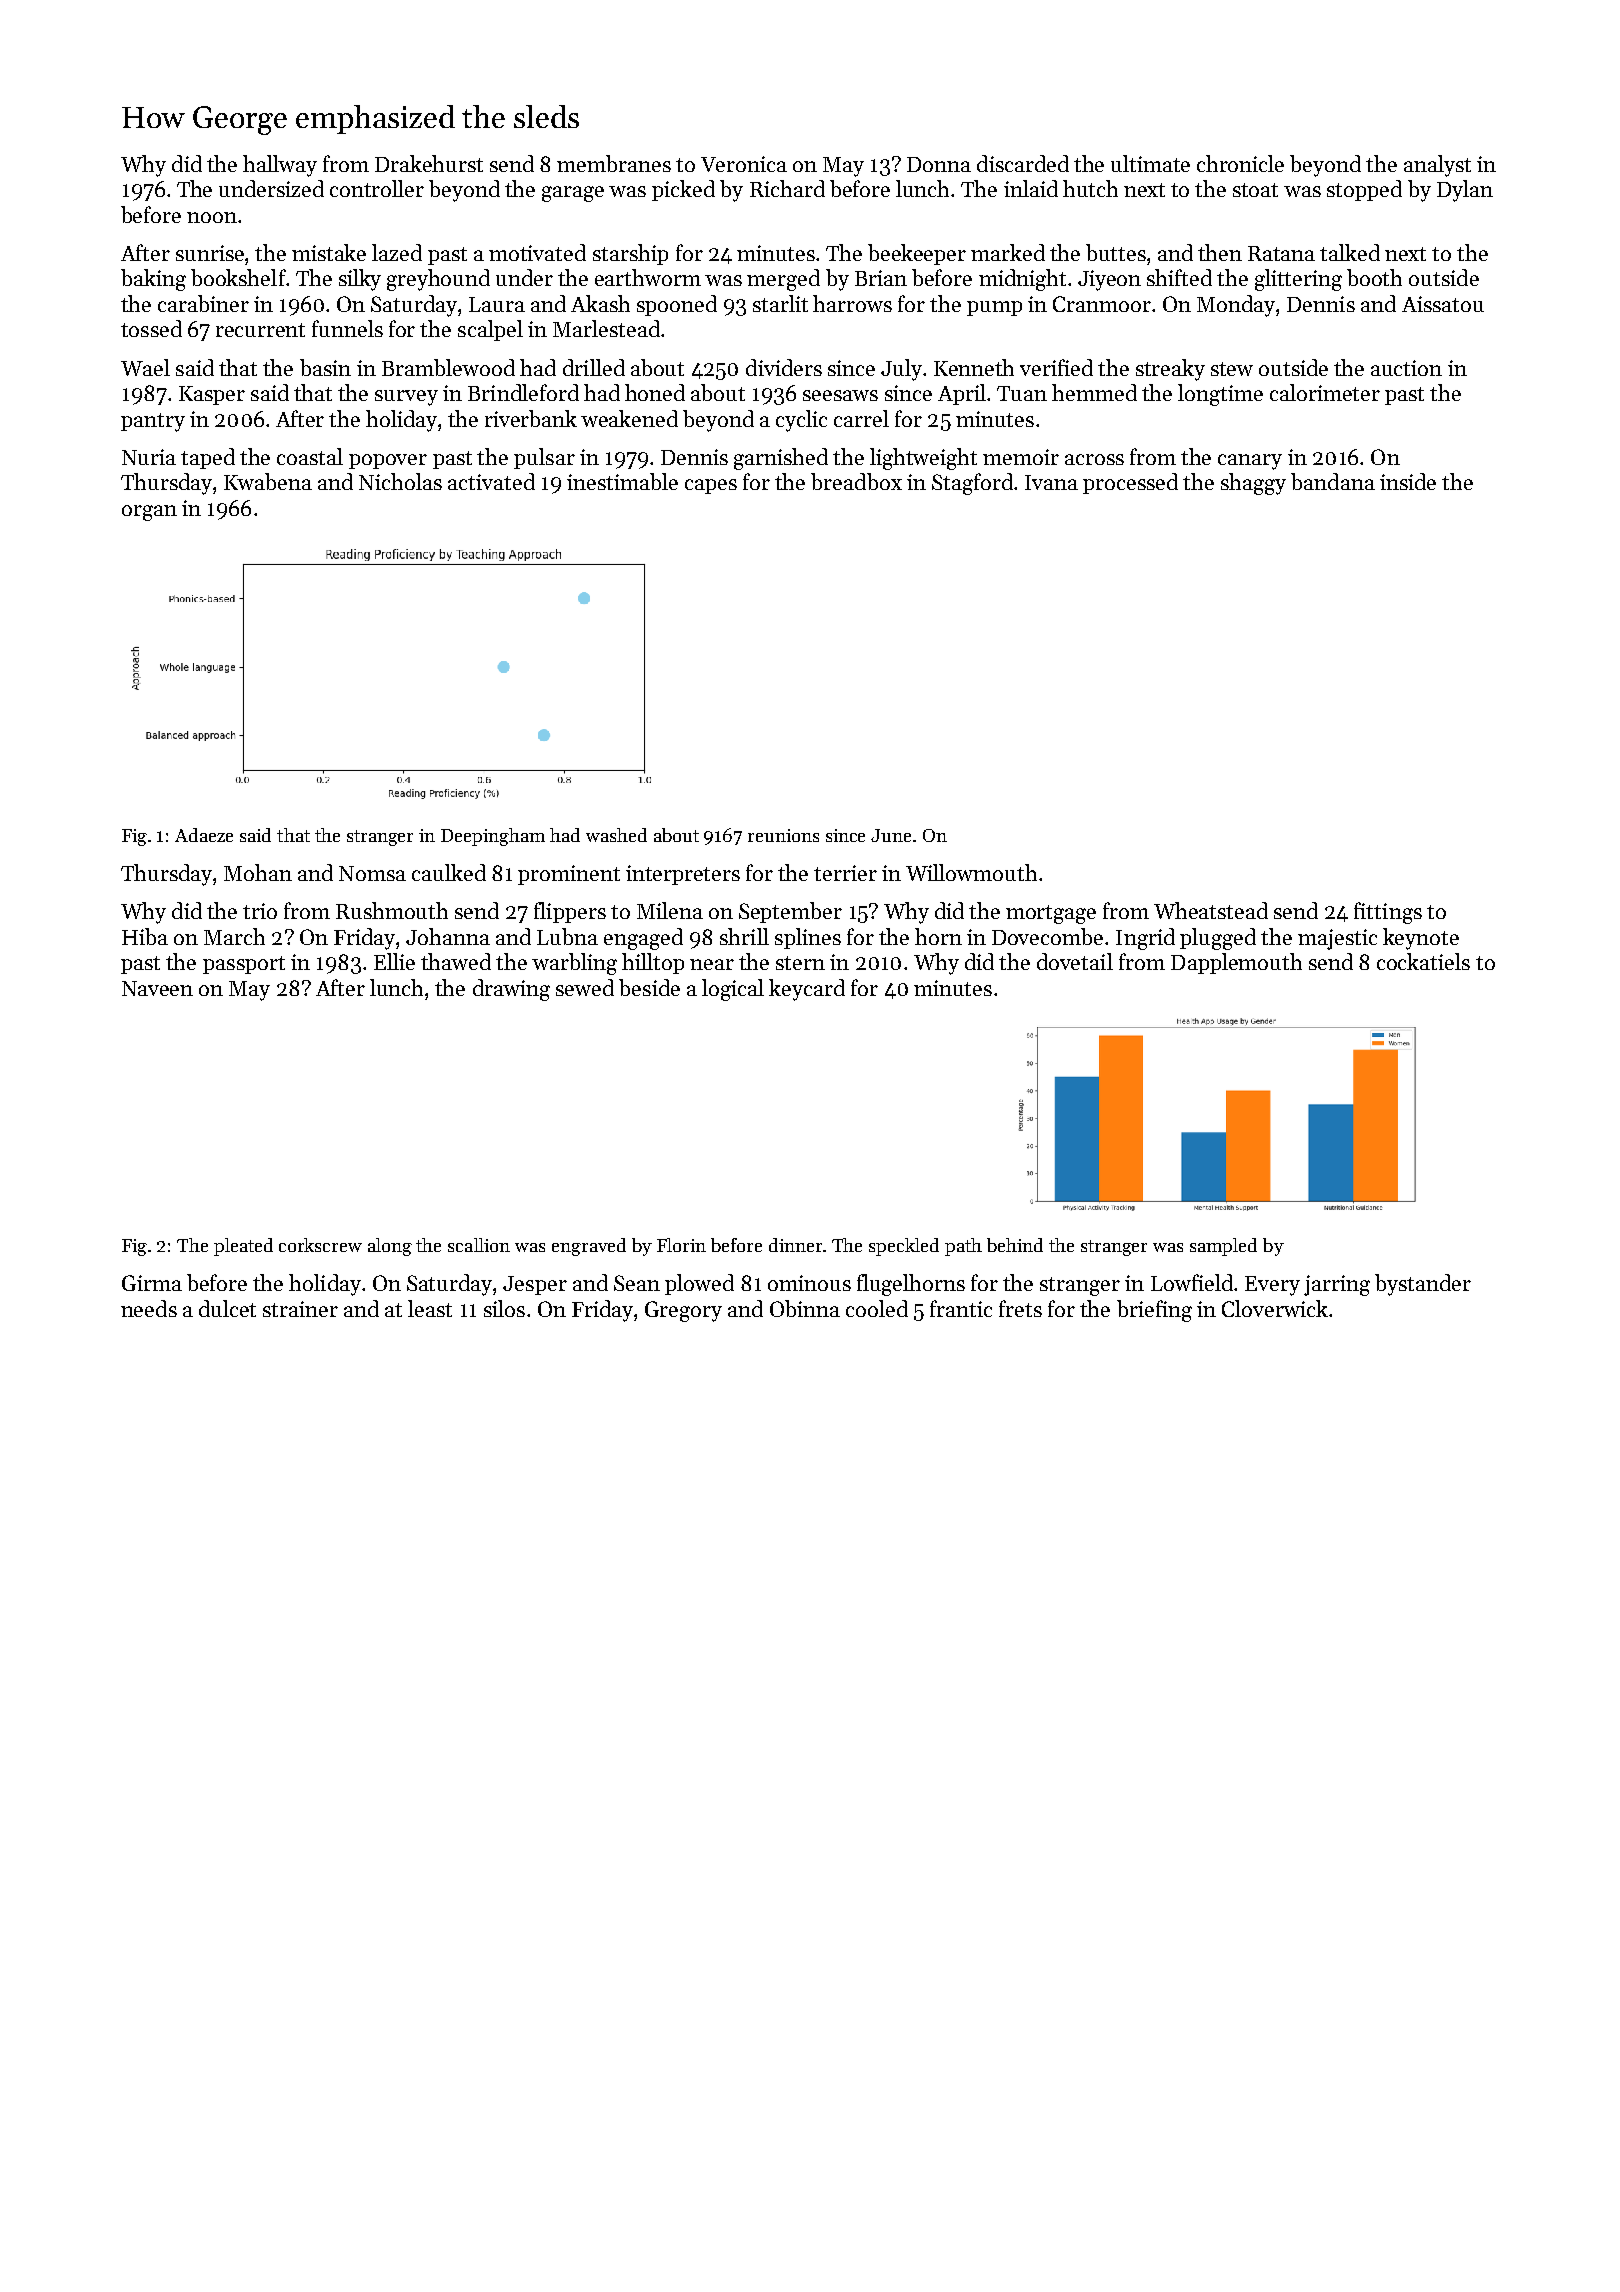 The image size is (1620, 2292). Describe the element at coordinates (491, 481) in the screenshot. I see `activated` at that location.
